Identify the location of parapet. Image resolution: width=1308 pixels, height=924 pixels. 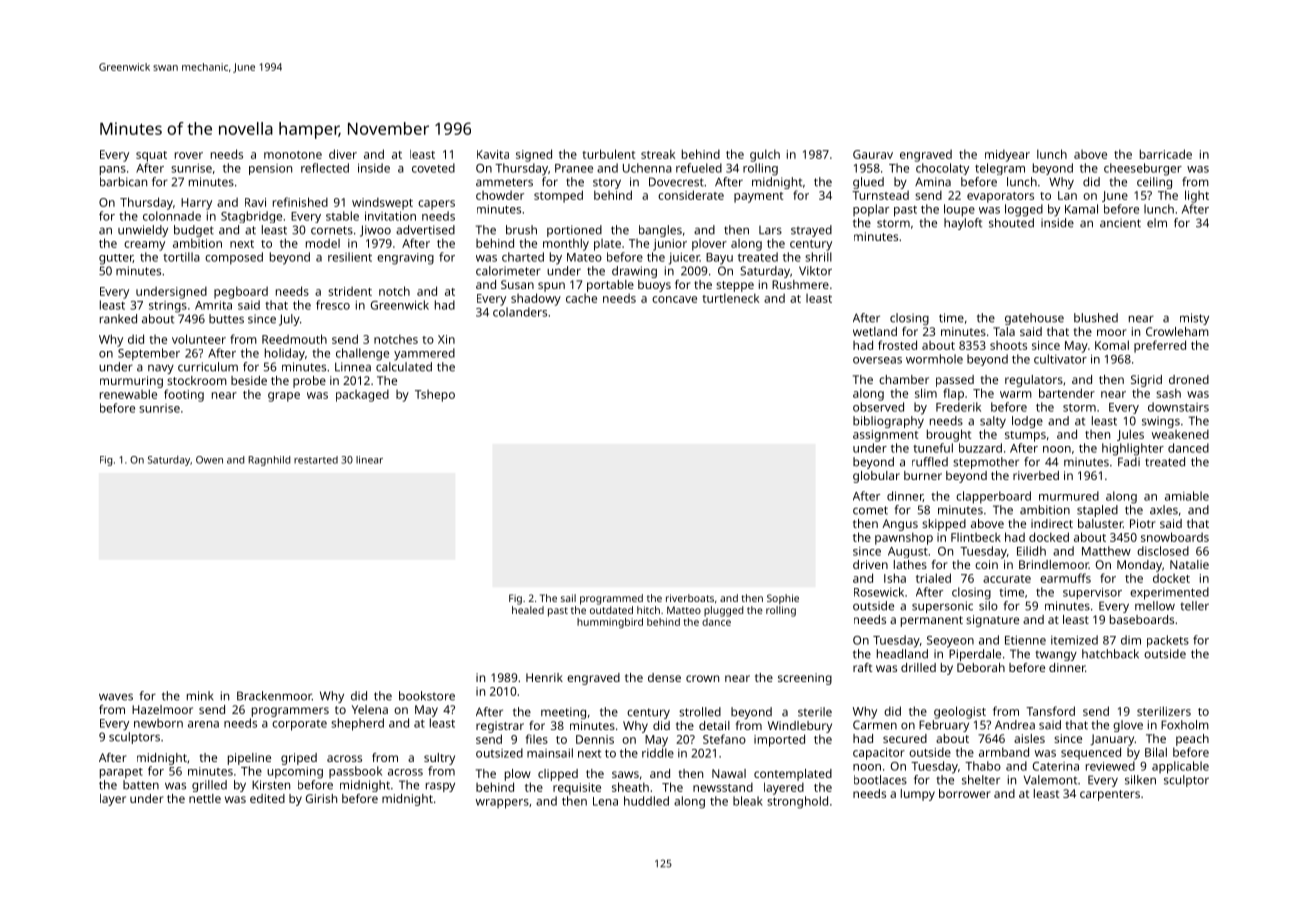
(121, 773).
